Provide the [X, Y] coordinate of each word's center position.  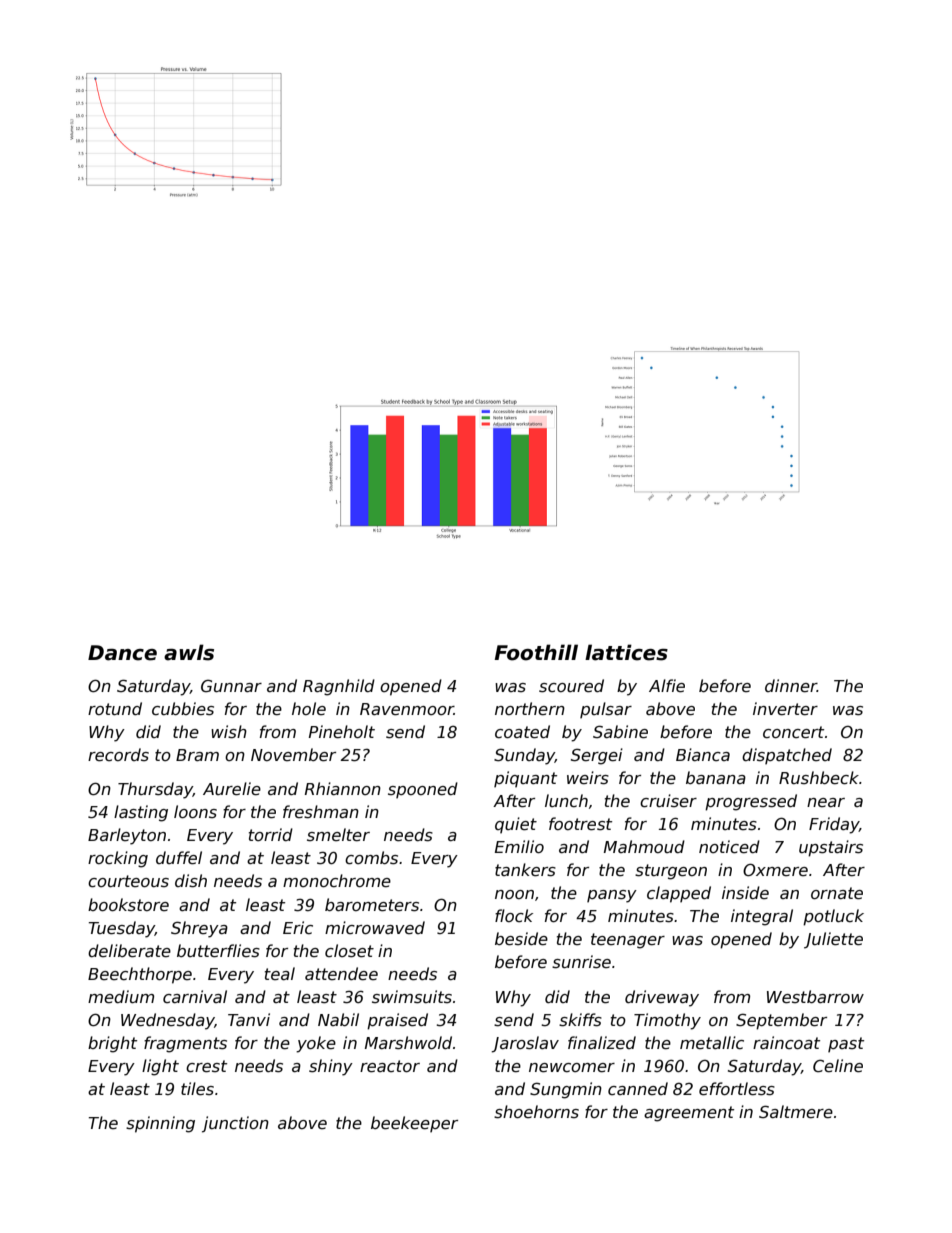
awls [189, 652]
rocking [118, 859]
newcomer [572, 1068]
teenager [628, 941]
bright [112, 1044]
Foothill [536, 652]
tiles [197, 1089]
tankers [525, 870]
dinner [791, 686]
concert [793, 732]
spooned [423, 790]
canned [638, 1088]
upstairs [831, 848]
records [118, 755]
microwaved [375, 927]
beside [521, 939]
